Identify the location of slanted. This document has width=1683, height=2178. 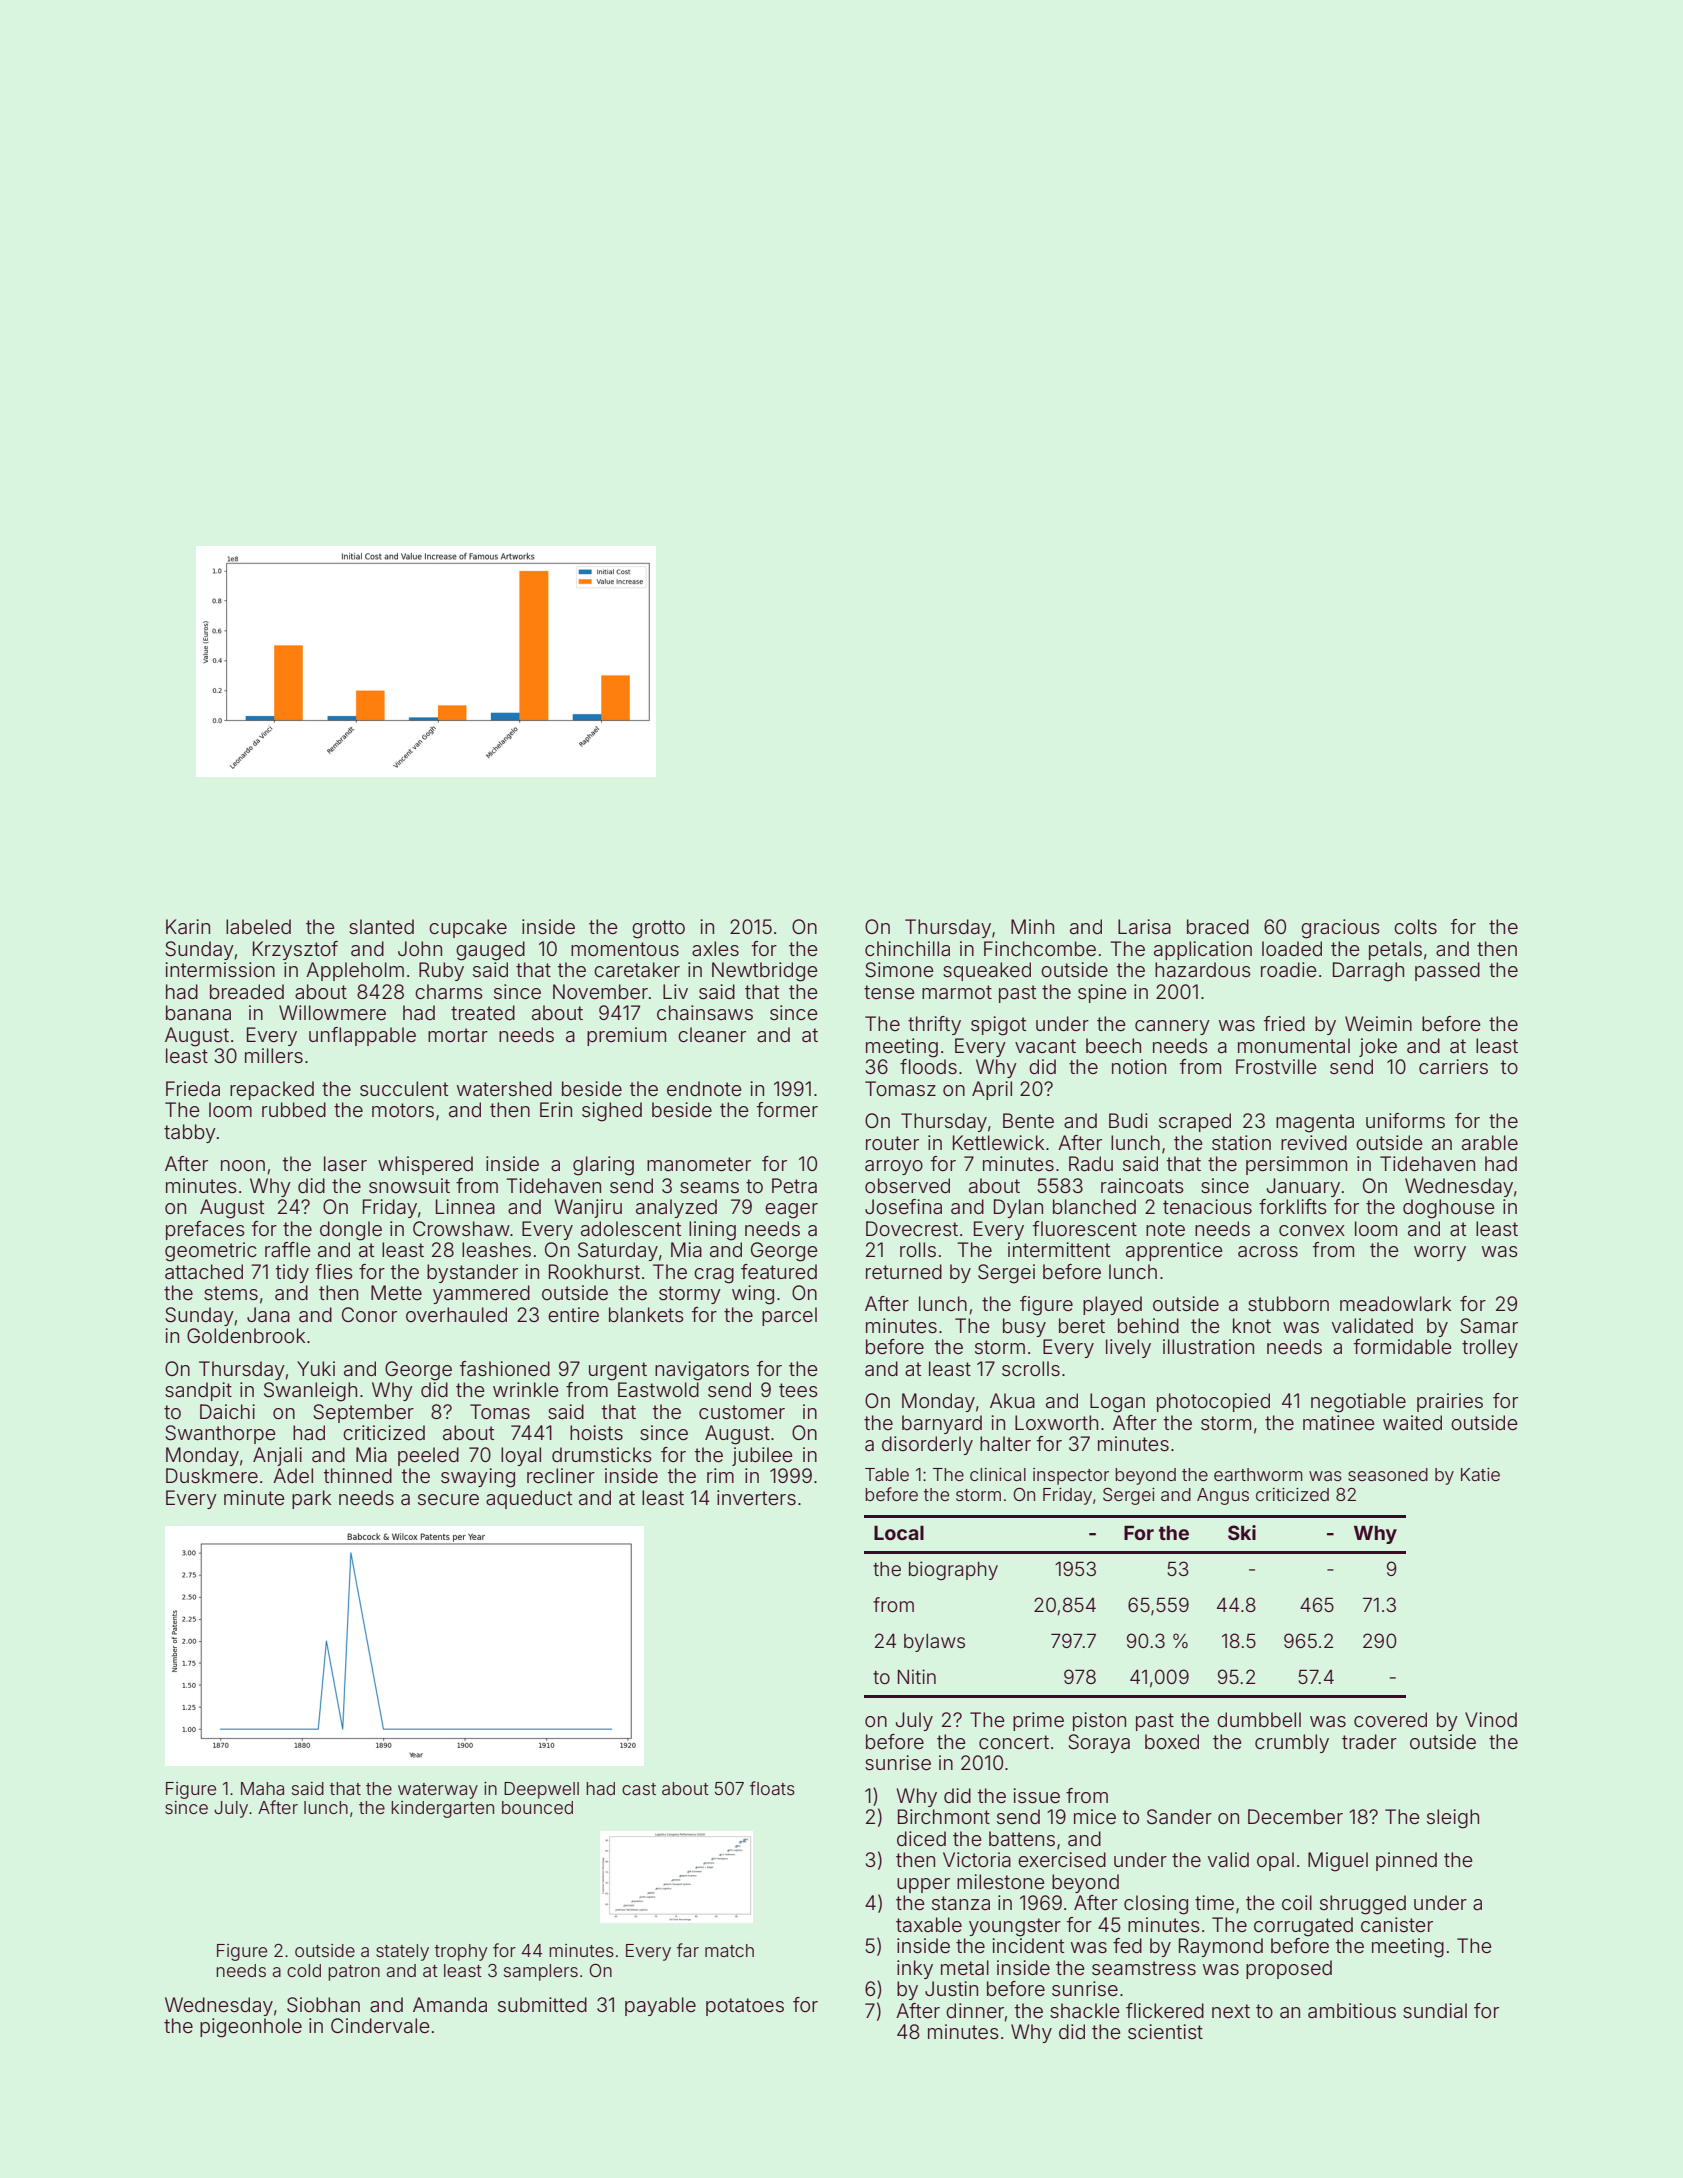
(381, 926).
